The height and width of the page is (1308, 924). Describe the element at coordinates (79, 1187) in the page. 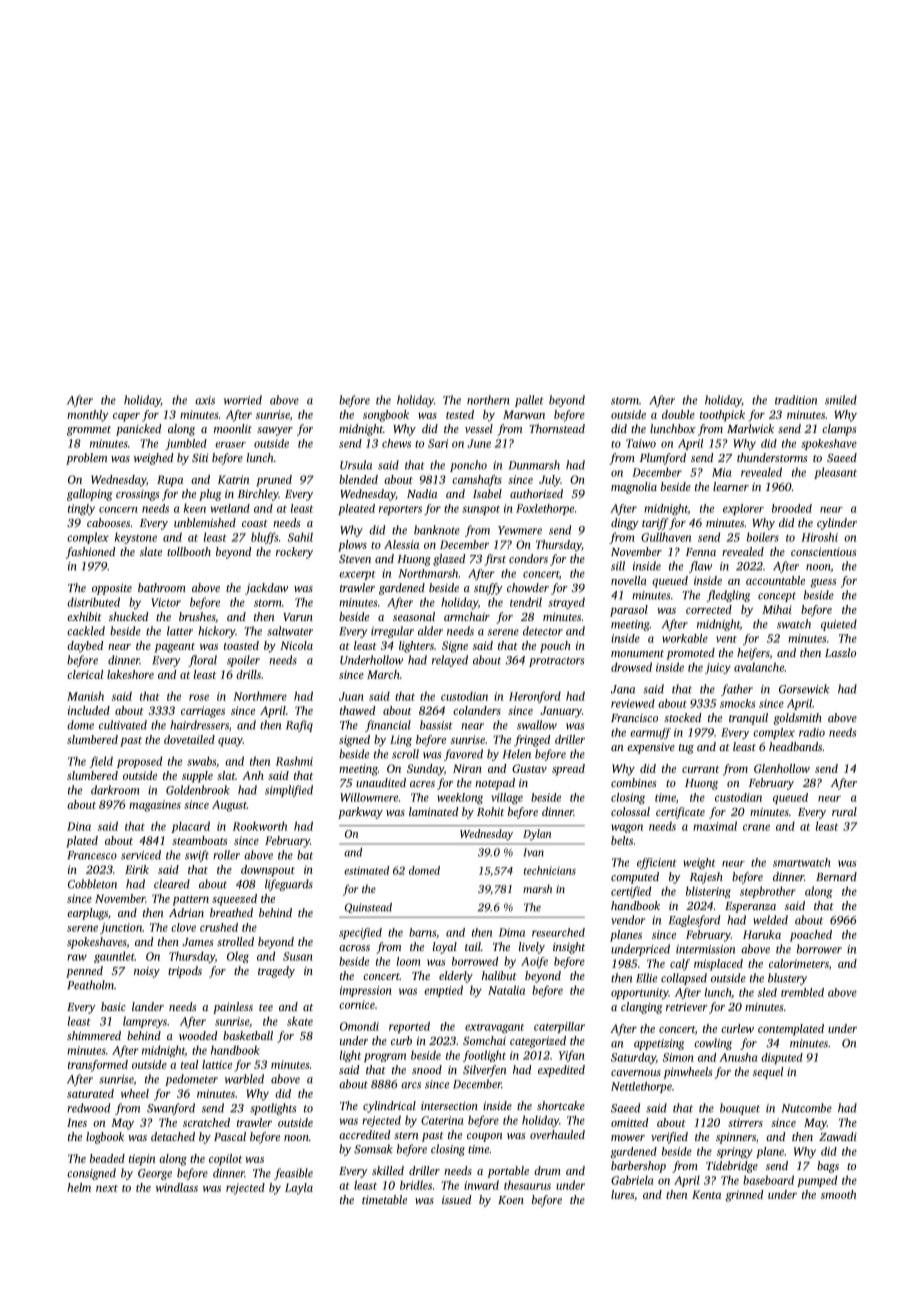

I see `helm` at that location.
